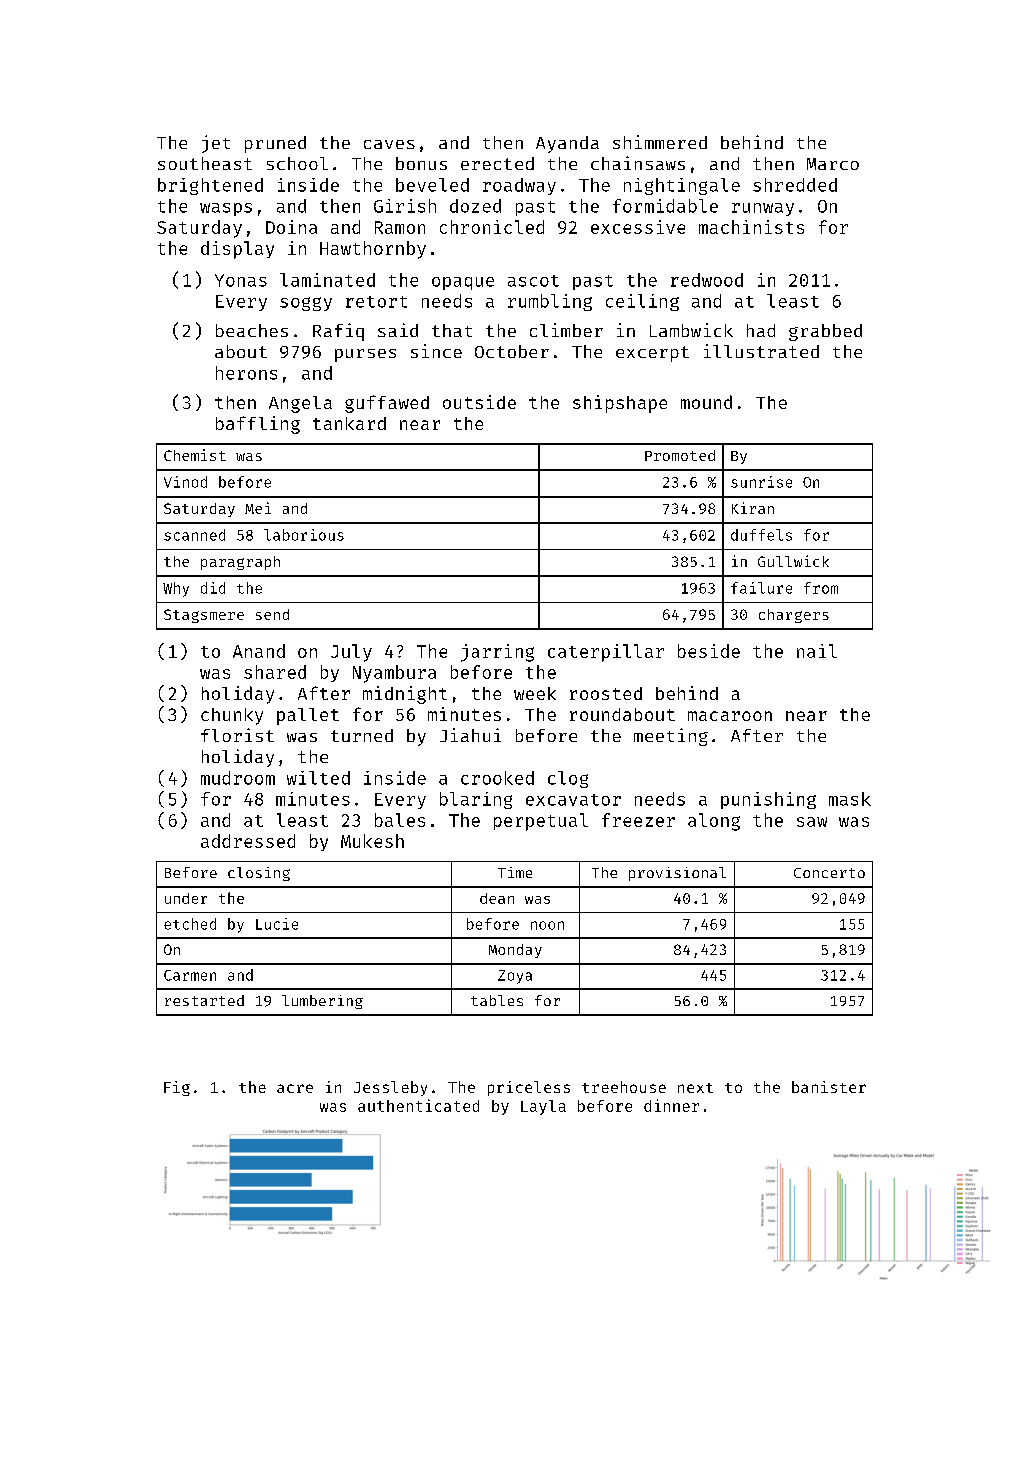 Image resolution: width=1029 pixels, height=1462 pixels. I want to click on caterpillar, so click(606, 653).
